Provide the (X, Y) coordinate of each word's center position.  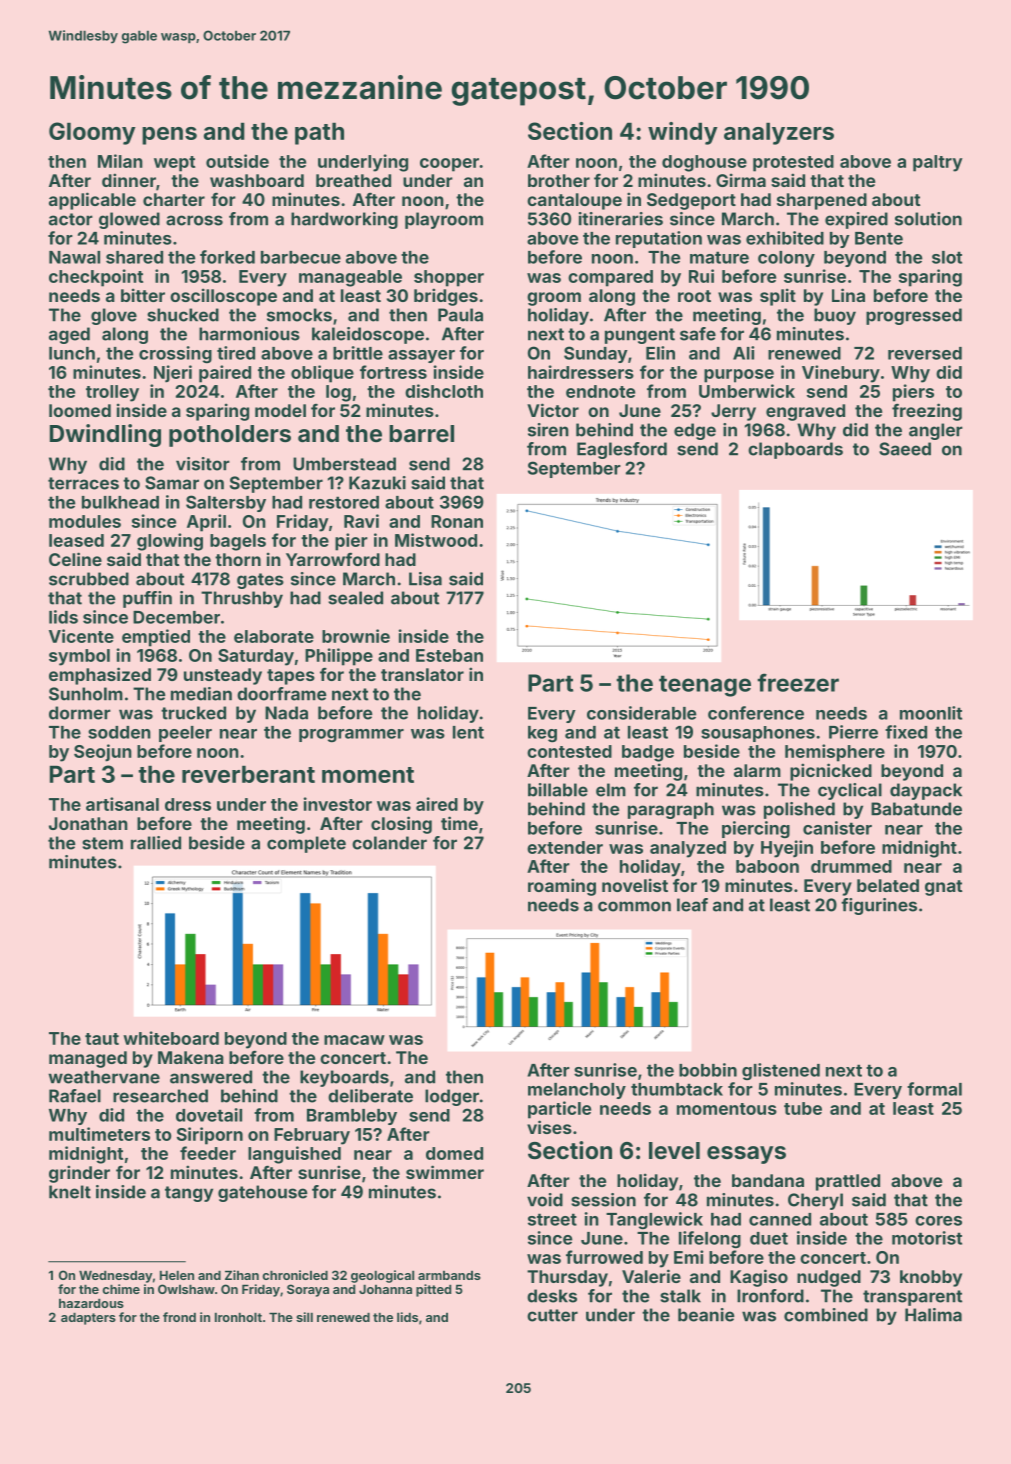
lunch (72, 353)
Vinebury (841, 374)
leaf (692, 905)
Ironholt (238, 1317)
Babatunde (916, 809)
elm (611, 790)
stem (102, 843)
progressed (914, 316)
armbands (449, 1275)
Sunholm (86, 694)
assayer (421, 356)
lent (468, 732)
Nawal (74, 257)
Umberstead (344, 464)
